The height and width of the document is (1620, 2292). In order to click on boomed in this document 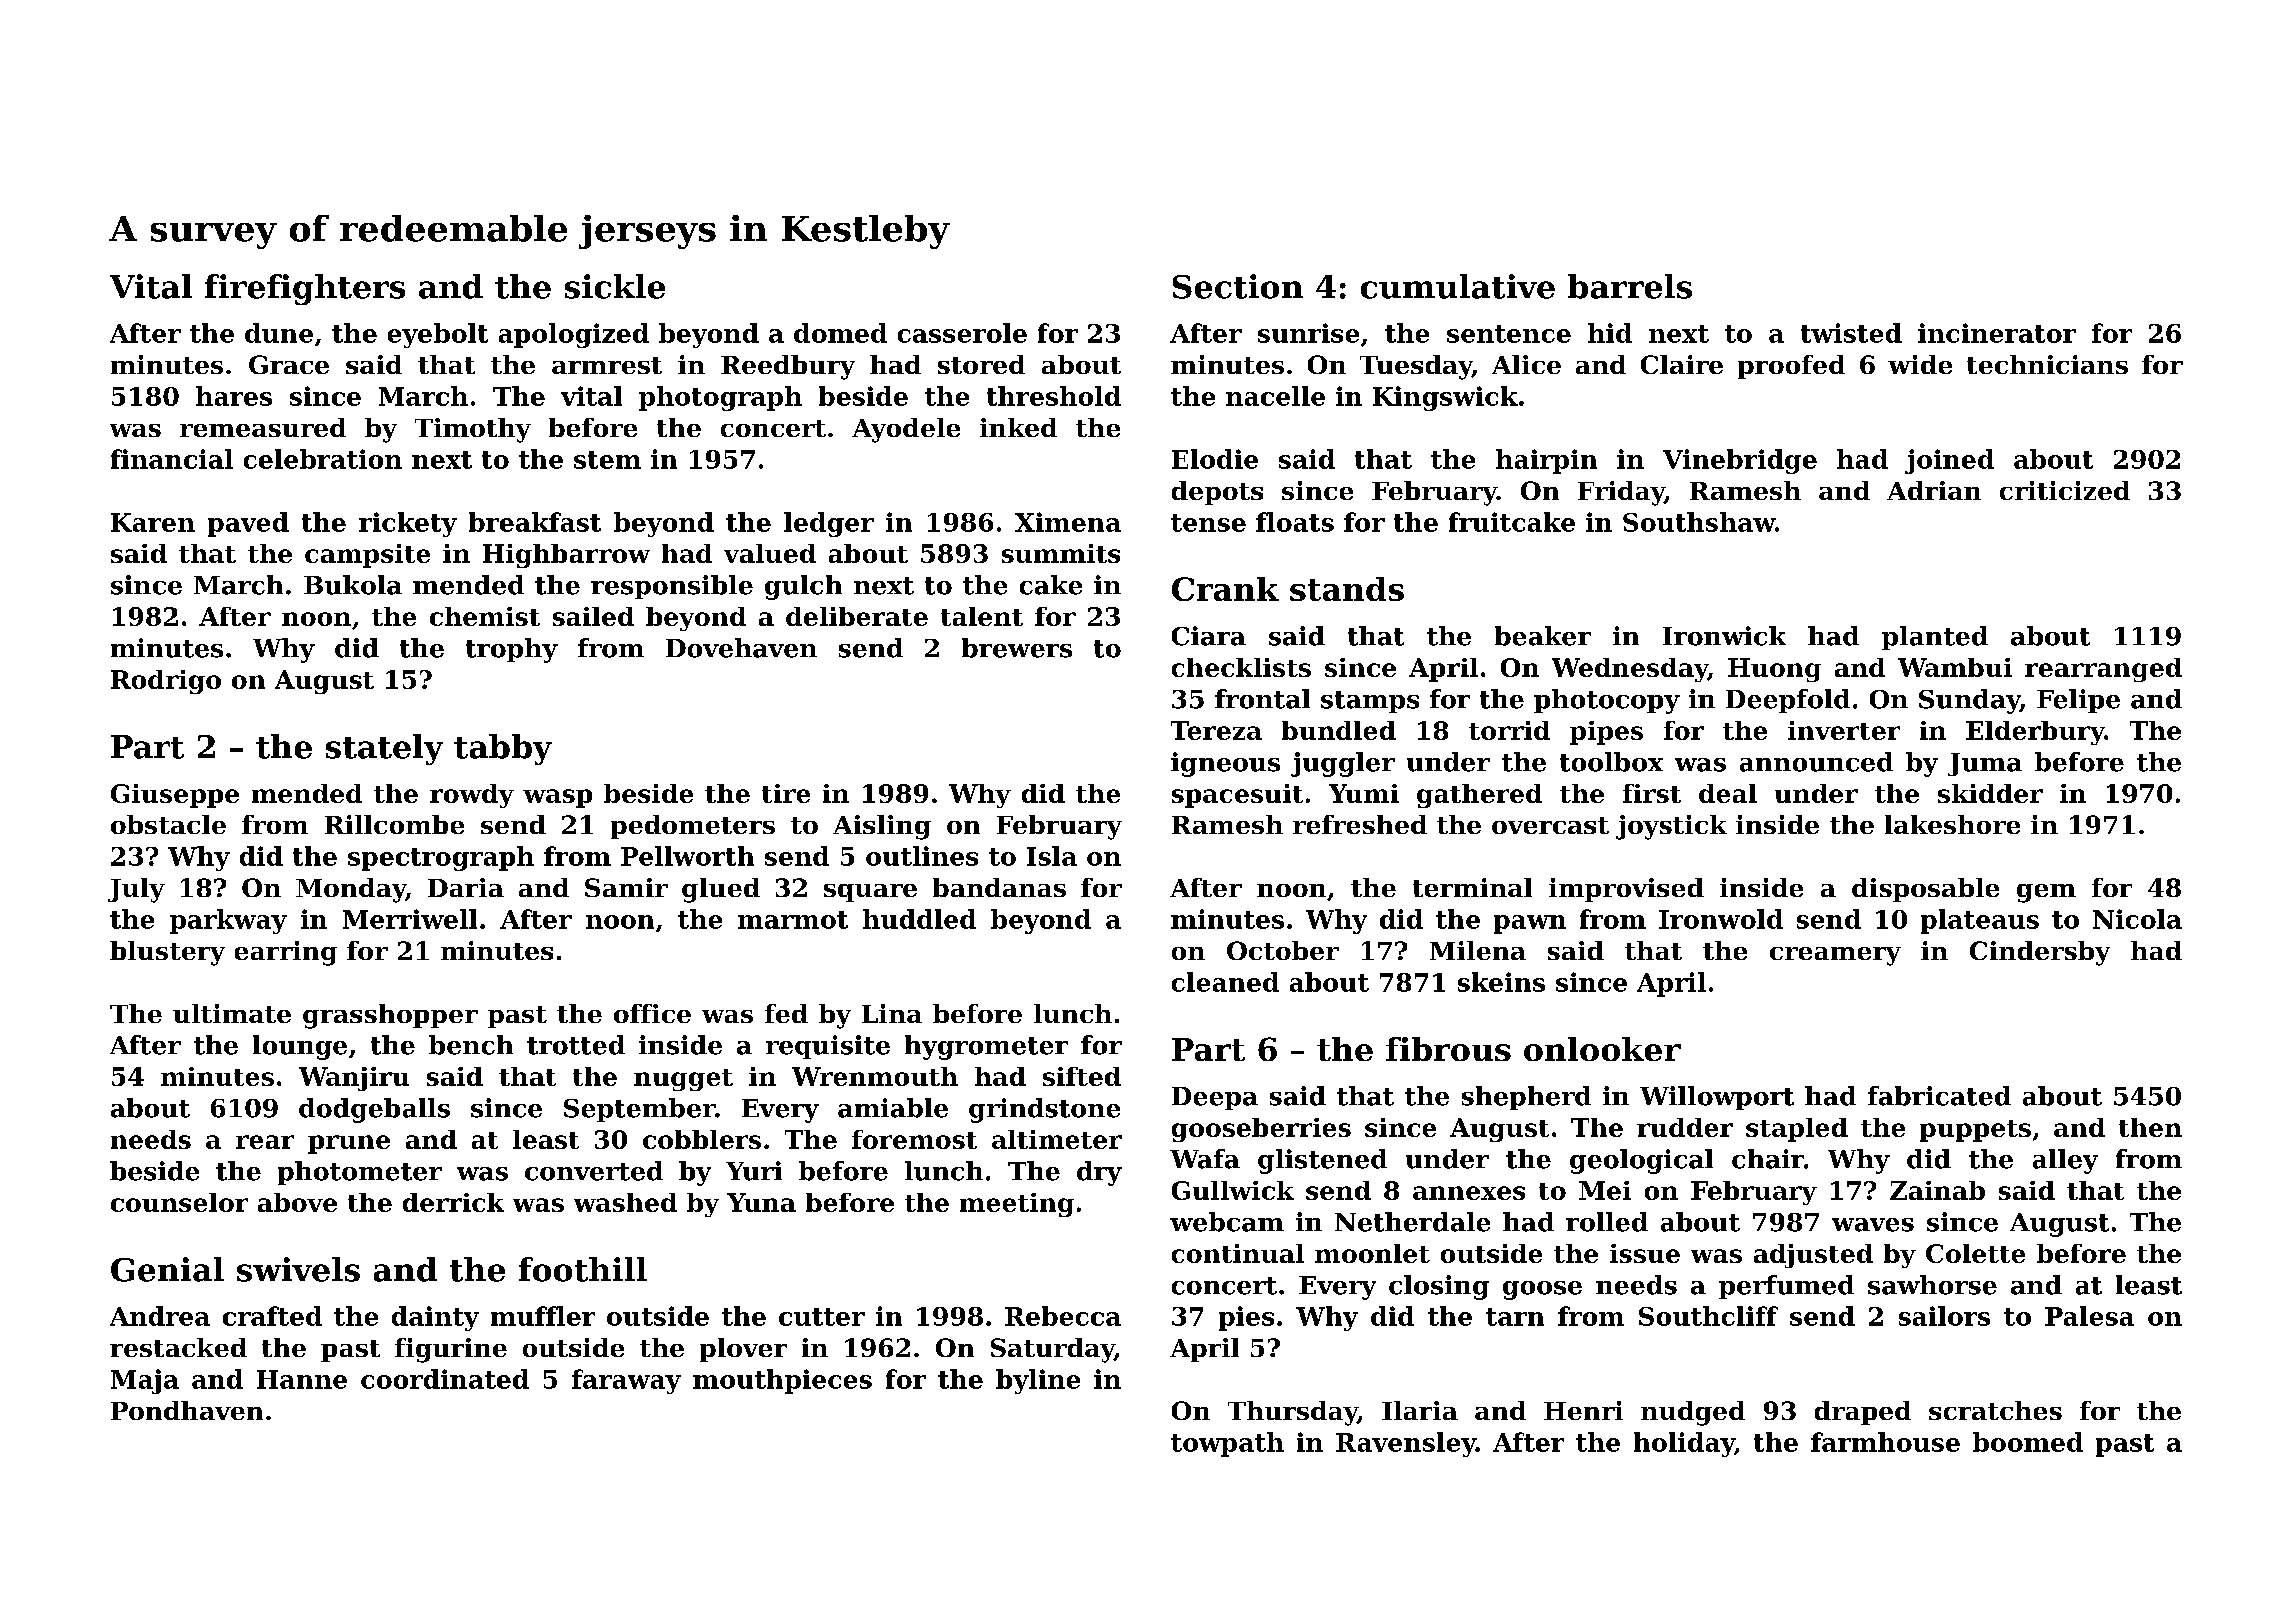, I will do `click(2028, 1442)`.
